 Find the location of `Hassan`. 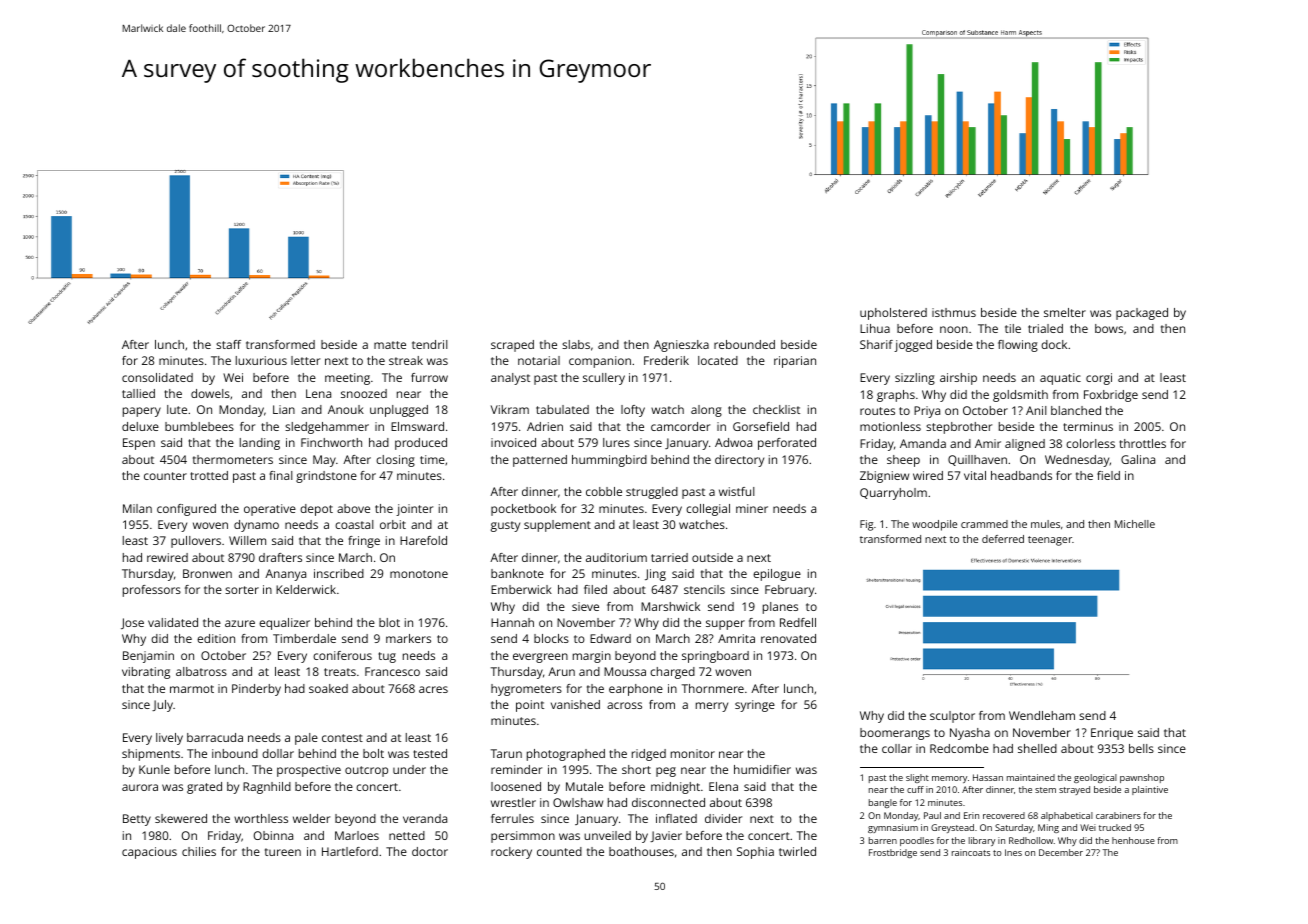

Hassan is located at coordinates (988, 777).
